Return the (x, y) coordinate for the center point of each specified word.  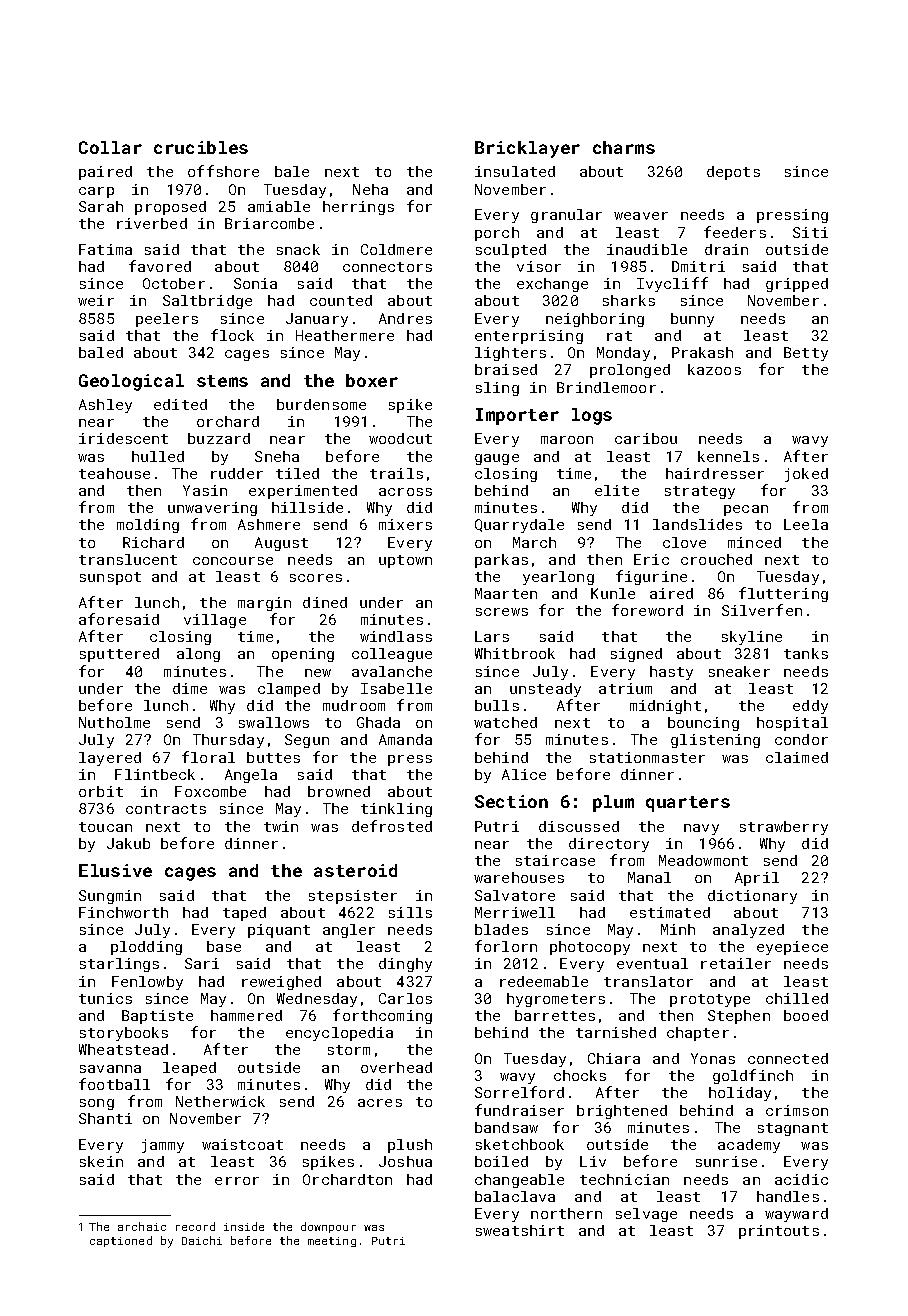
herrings (358, 208)
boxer (372, 380)
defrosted (392, 826)
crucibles (201, 147)
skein (101, 1161)
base (224, 946)
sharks (629, 300)
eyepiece (792, 948)
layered (110, 759)
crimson (797, 1110)
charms (624, 147)
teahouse (114, 473)
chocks (580, 1075)
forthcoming (382, 1016)
